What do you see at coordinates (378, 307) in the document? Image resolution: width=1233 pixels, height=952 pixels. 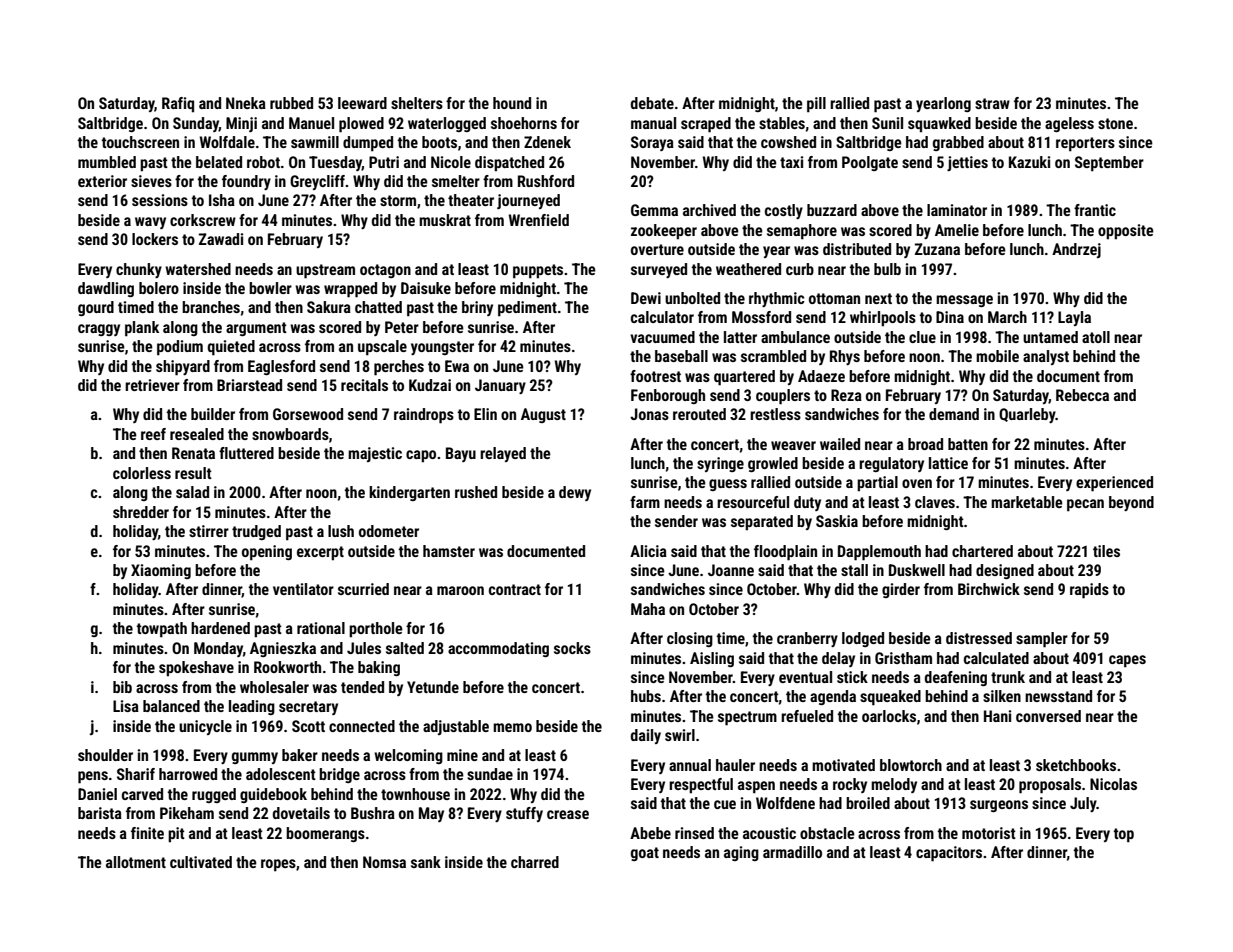 I see `chatted` at bounding box center [378, 307].
